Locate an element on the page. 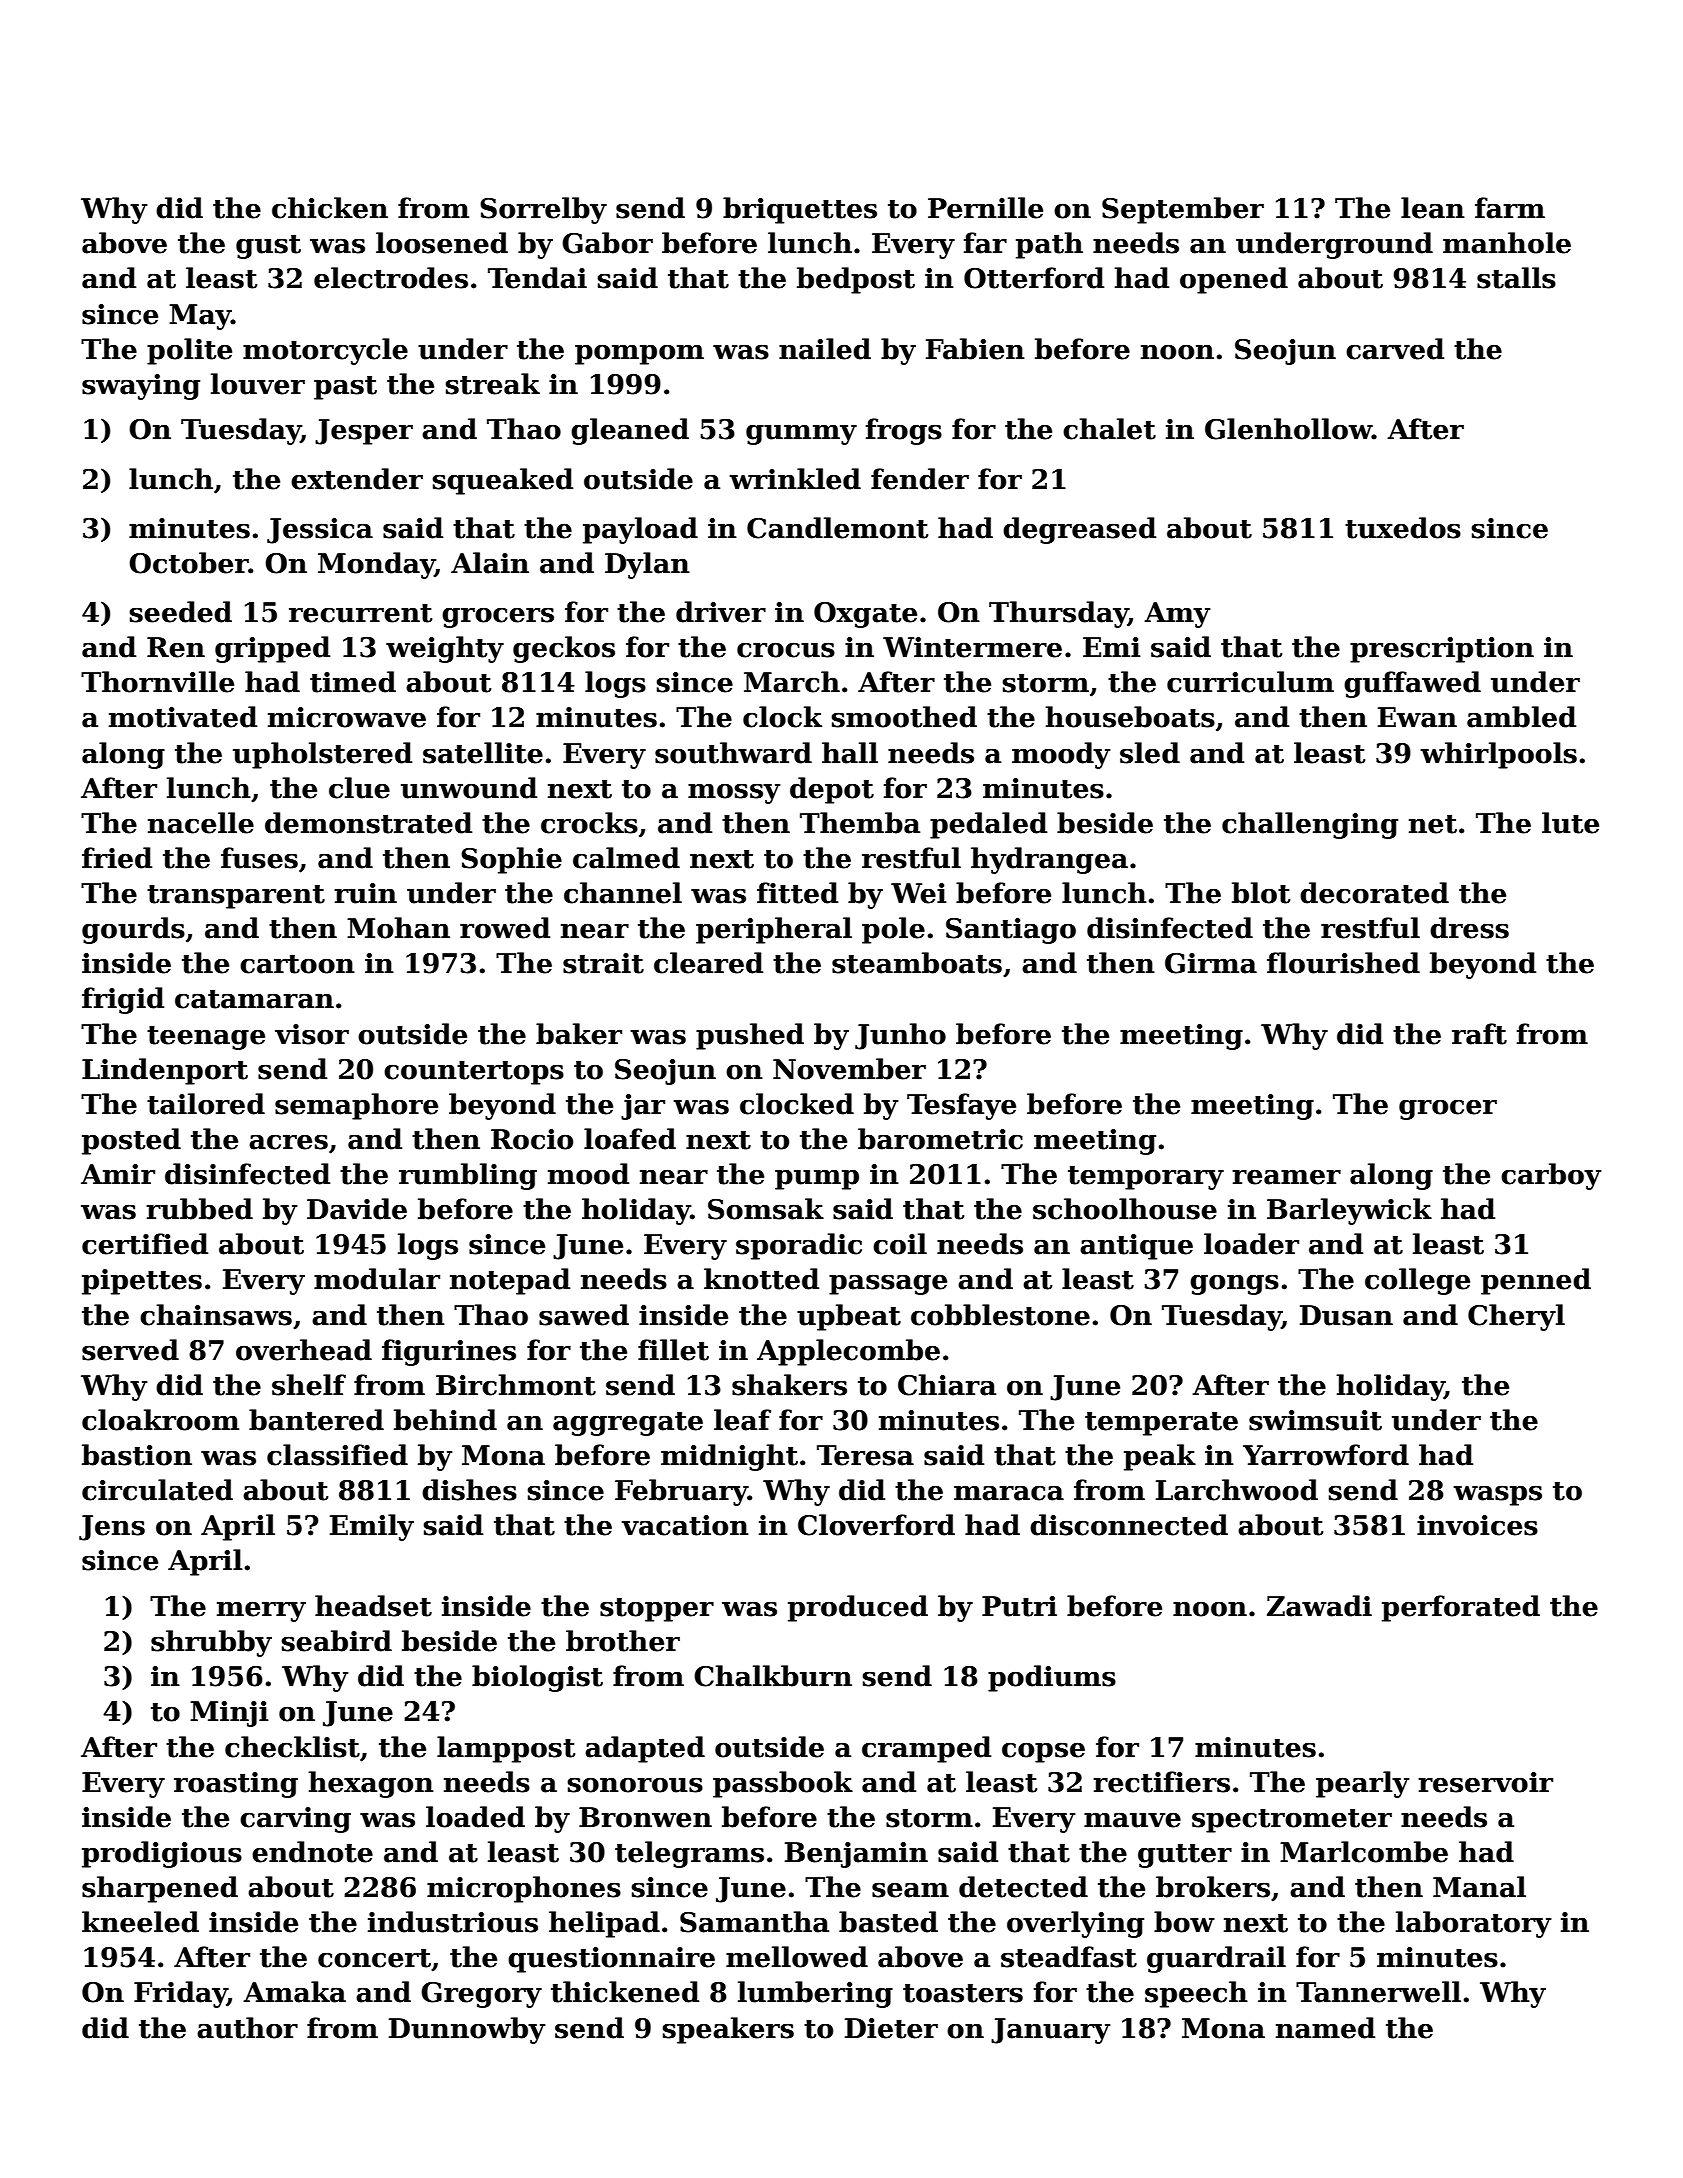 This document has width=1683, height=2178. Larchwood is located at coordinates (1237, 1490).
